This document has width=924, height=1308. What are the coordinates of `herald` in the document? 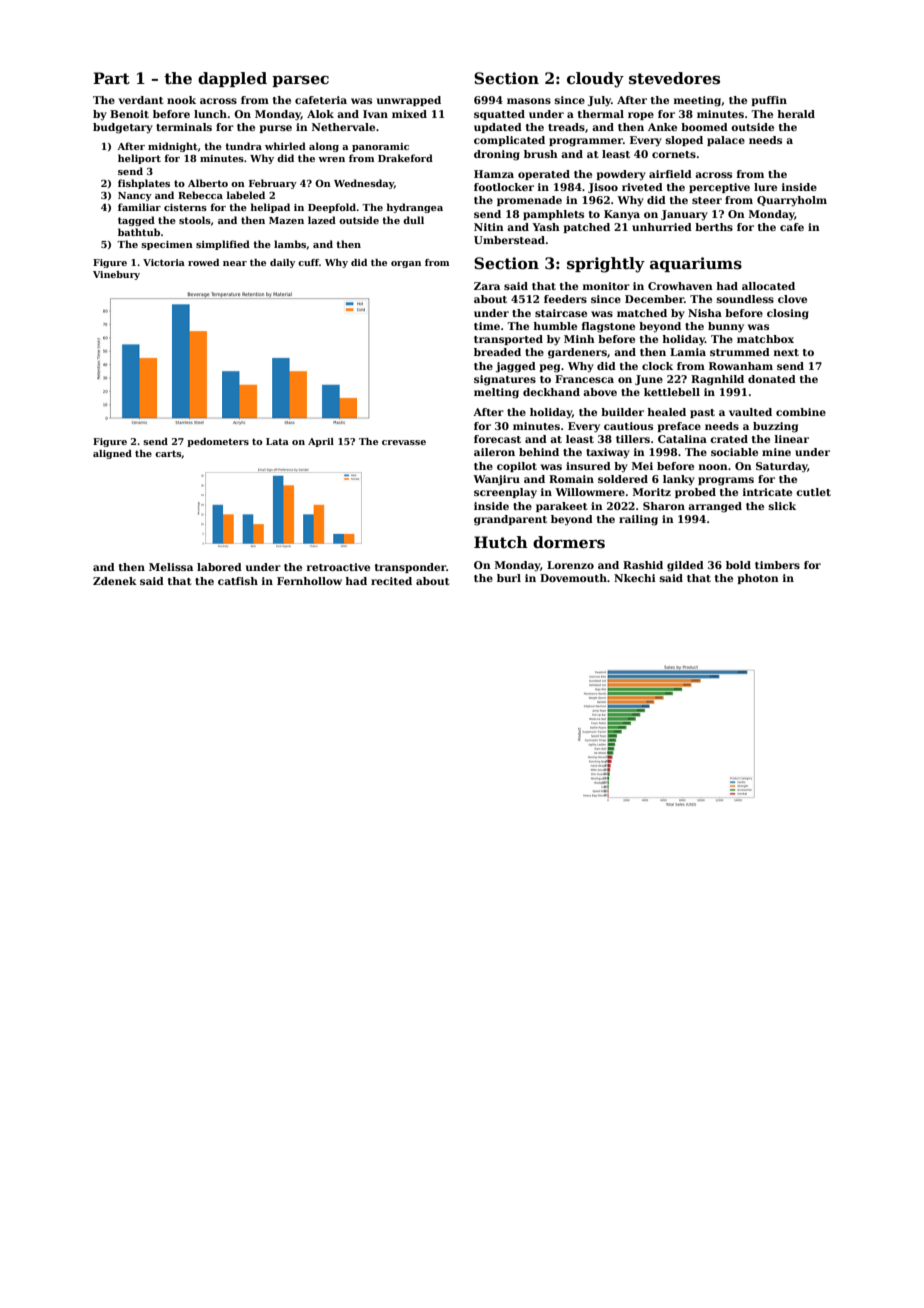 It's located at (796, 114).
